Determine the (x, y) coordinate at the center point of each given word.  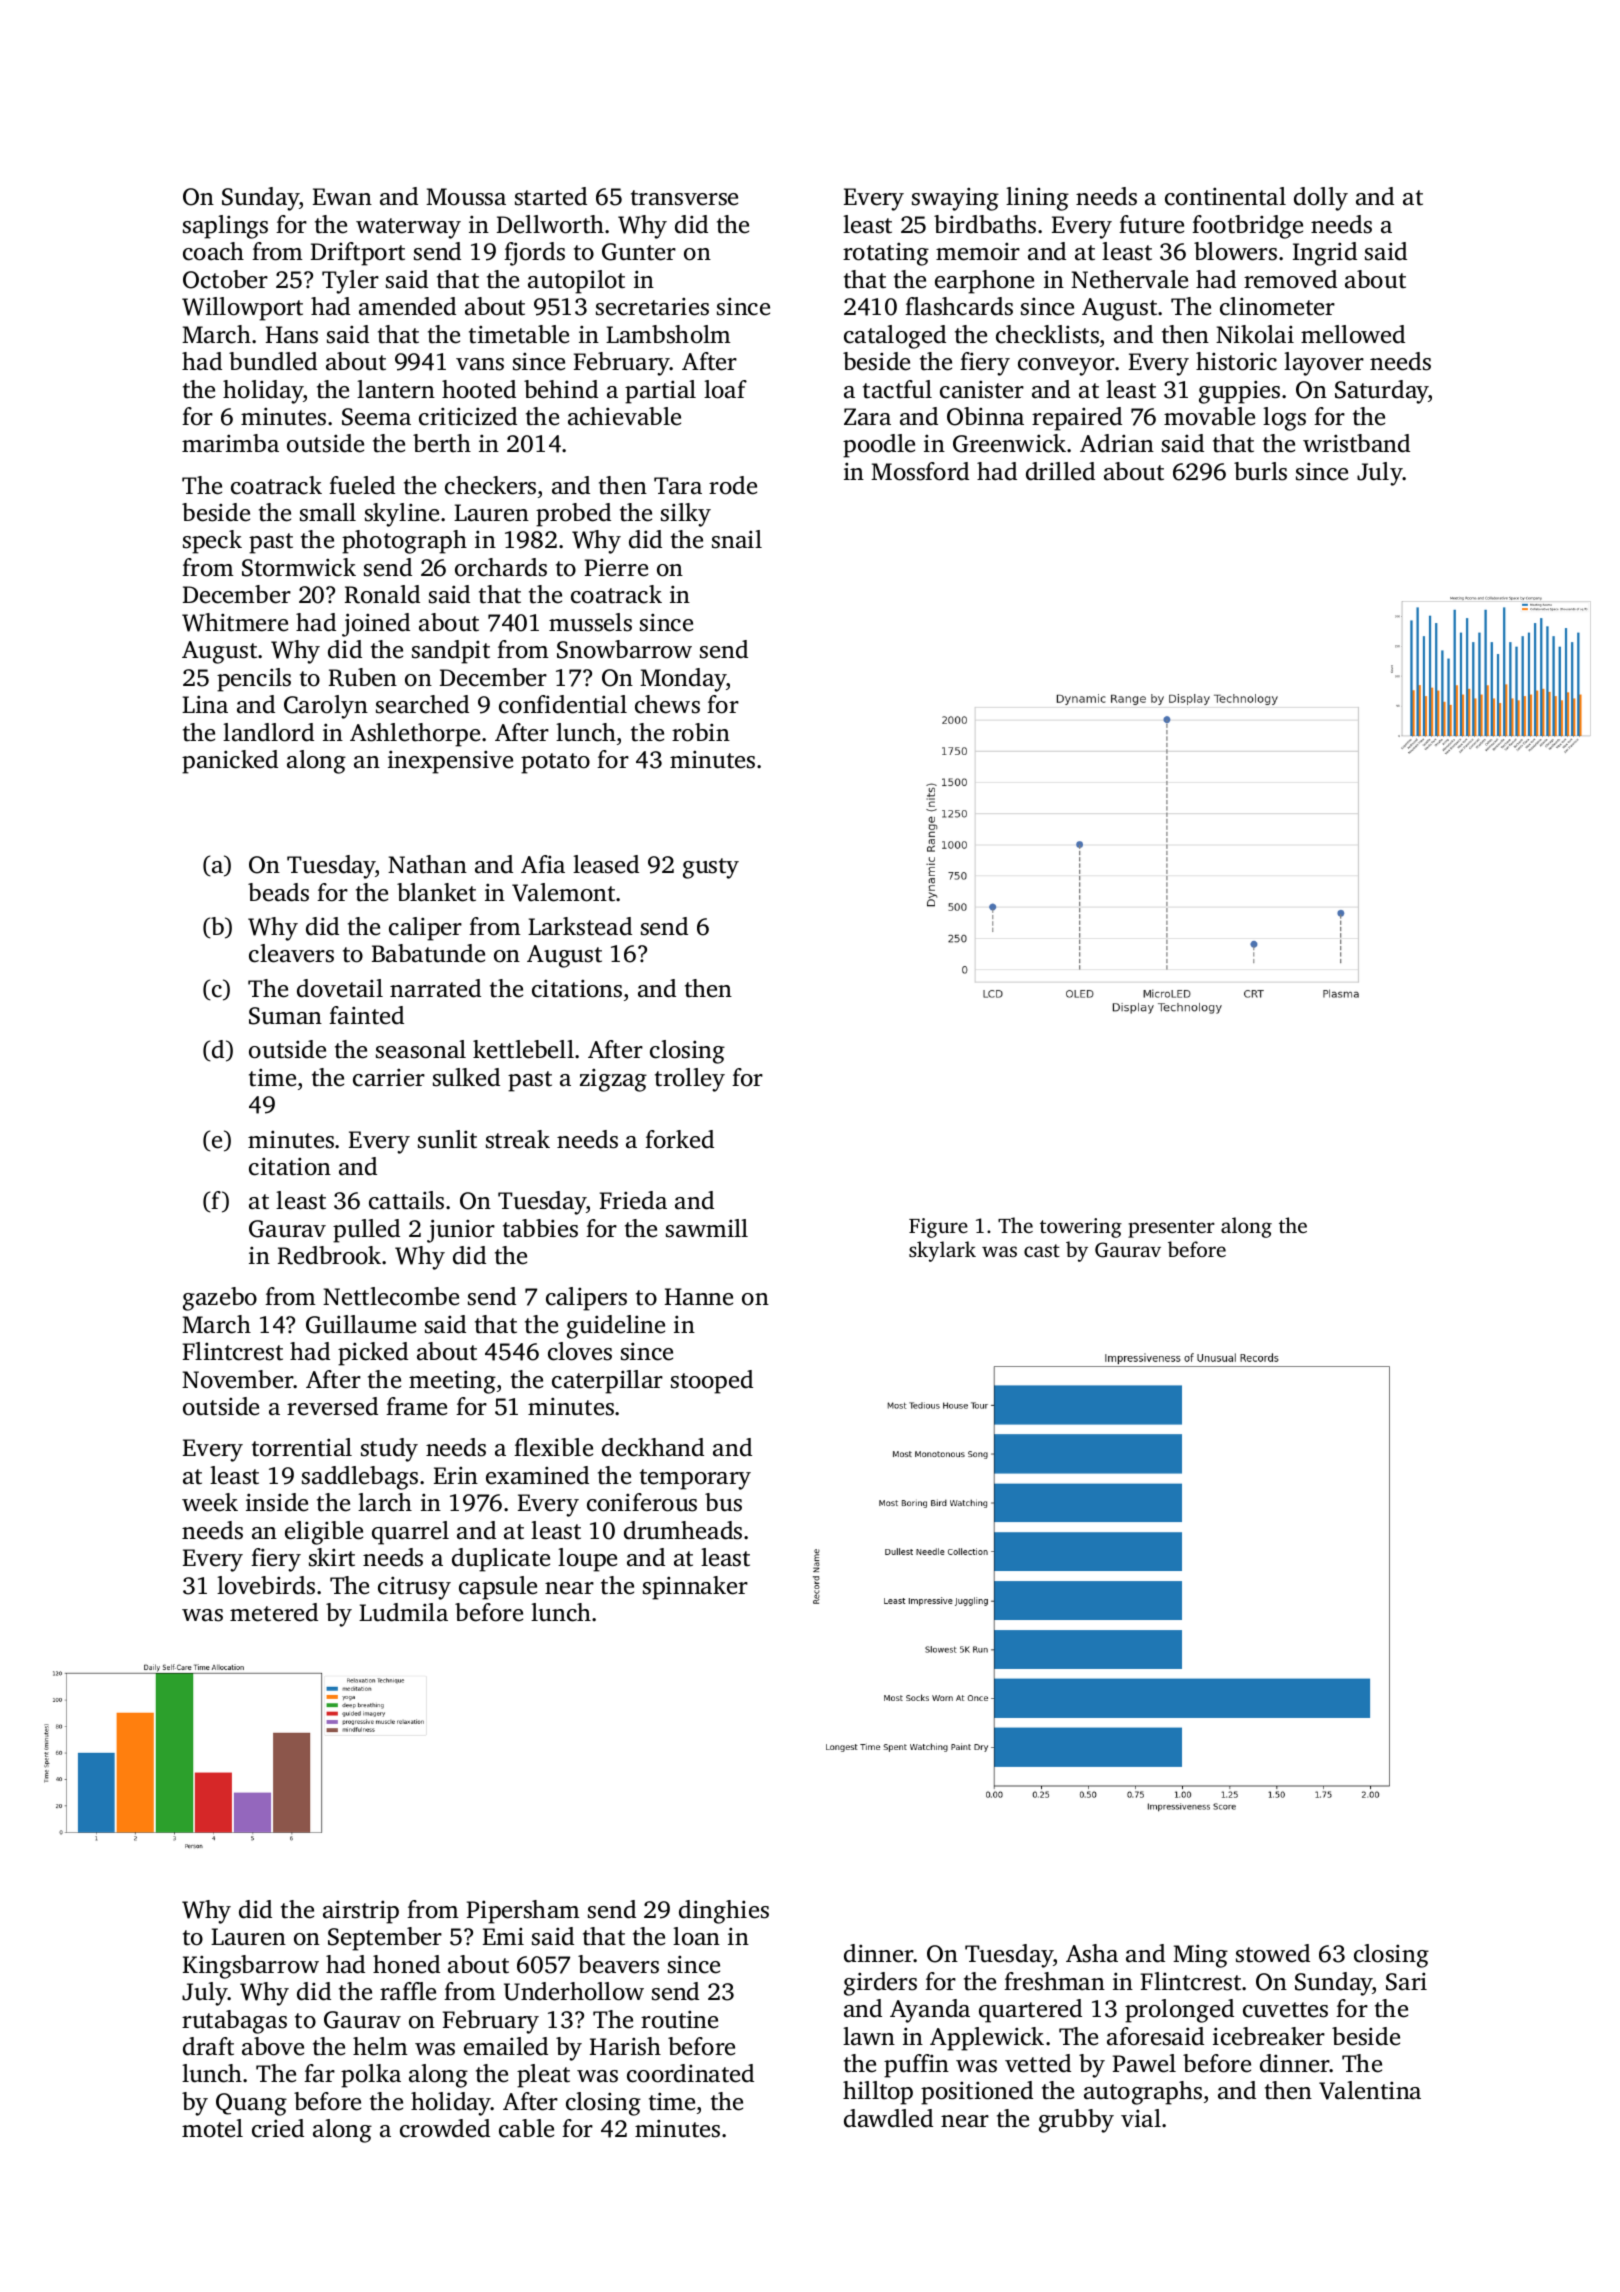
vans (480, 364)
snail (737, 539)
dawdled (888, 2118)
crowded (445, 2128)
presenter (1171, 1229)
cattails (406, 1200)
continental (1225, 196)
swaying (955, 199)
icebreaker (1269, 2036)
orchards (501, 567)
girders (880, 1984)
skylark (942, 1251)
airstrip (361, 1912)
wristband (1356, 443)
